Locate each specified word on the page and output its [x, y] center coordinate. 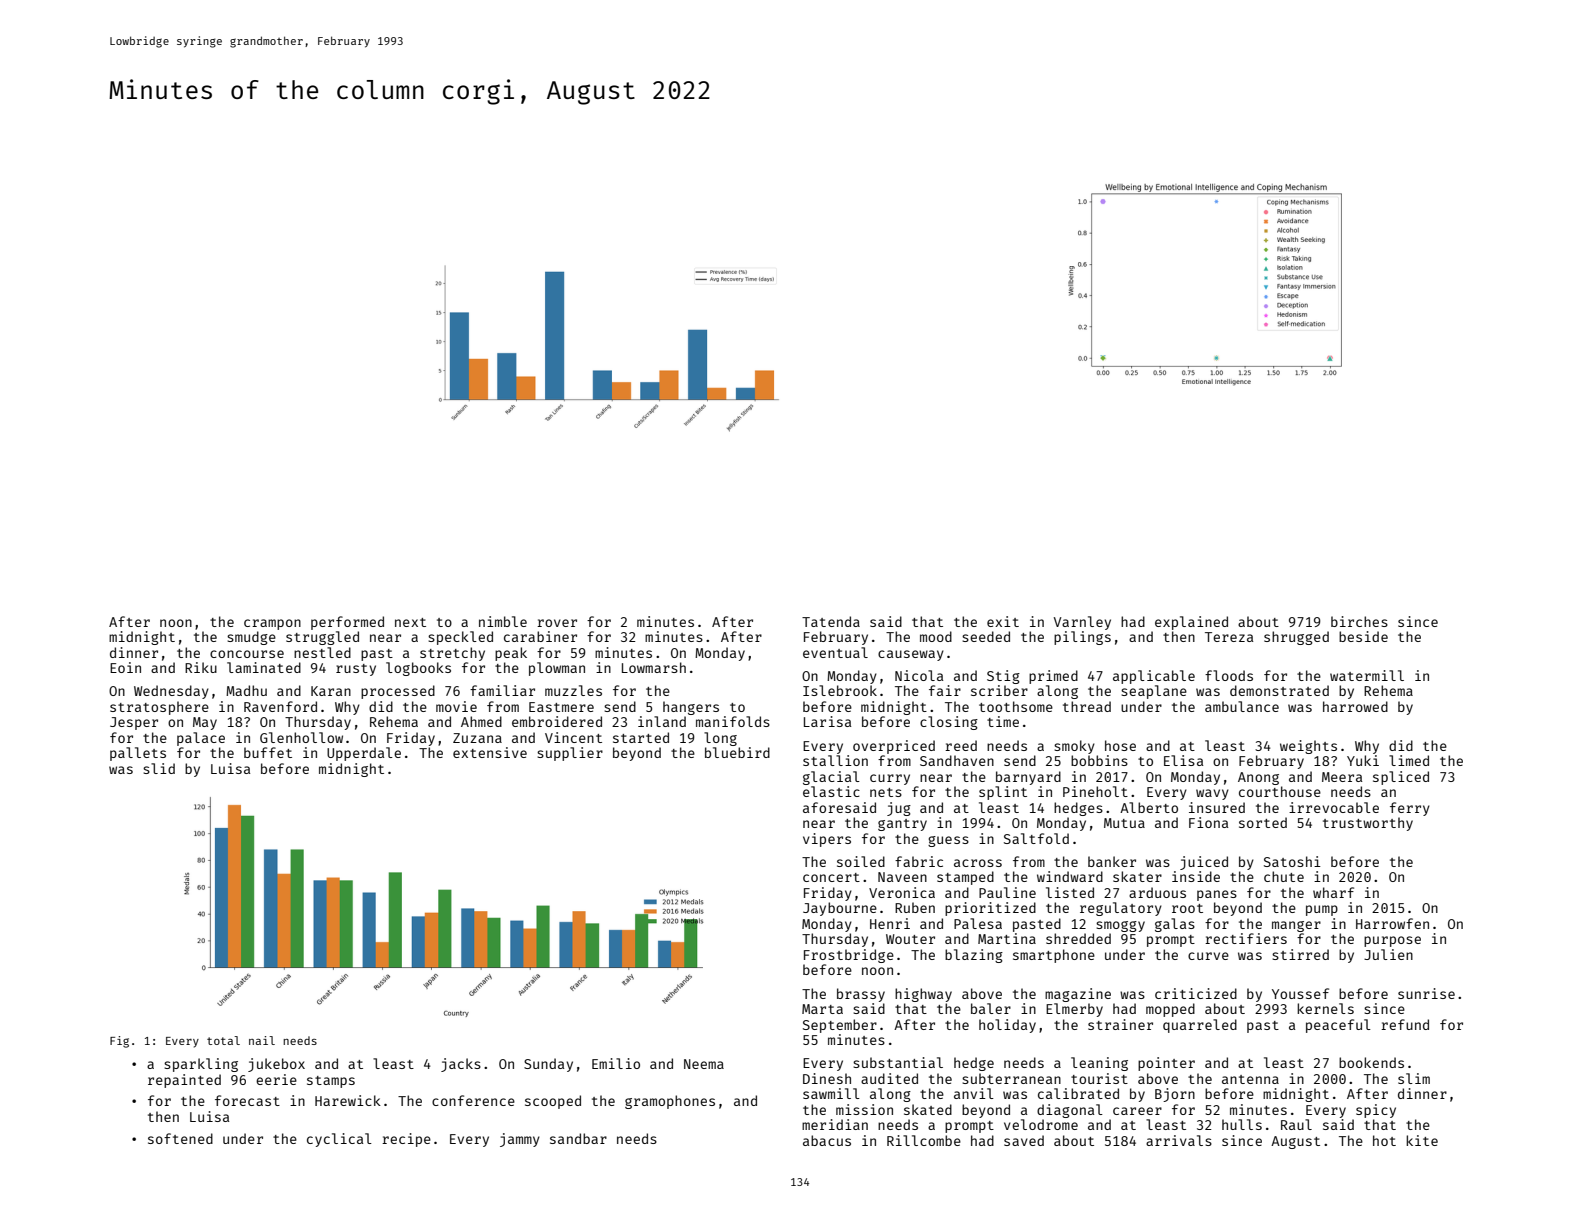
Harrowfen [1392, 923]
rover [557, 623]
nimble [503, 621]
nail [262, 1040]
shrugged [1296, 638]
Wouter [910, 939]
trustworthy [1368, 824]
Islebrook [840, 690]
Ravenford [280, 706]
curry [890, 779]
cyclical [339, 1140]
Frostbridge [849, 956]
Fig [119, 1042]
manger [1296, 926]
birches [1359, 621]
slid [159, 768]
